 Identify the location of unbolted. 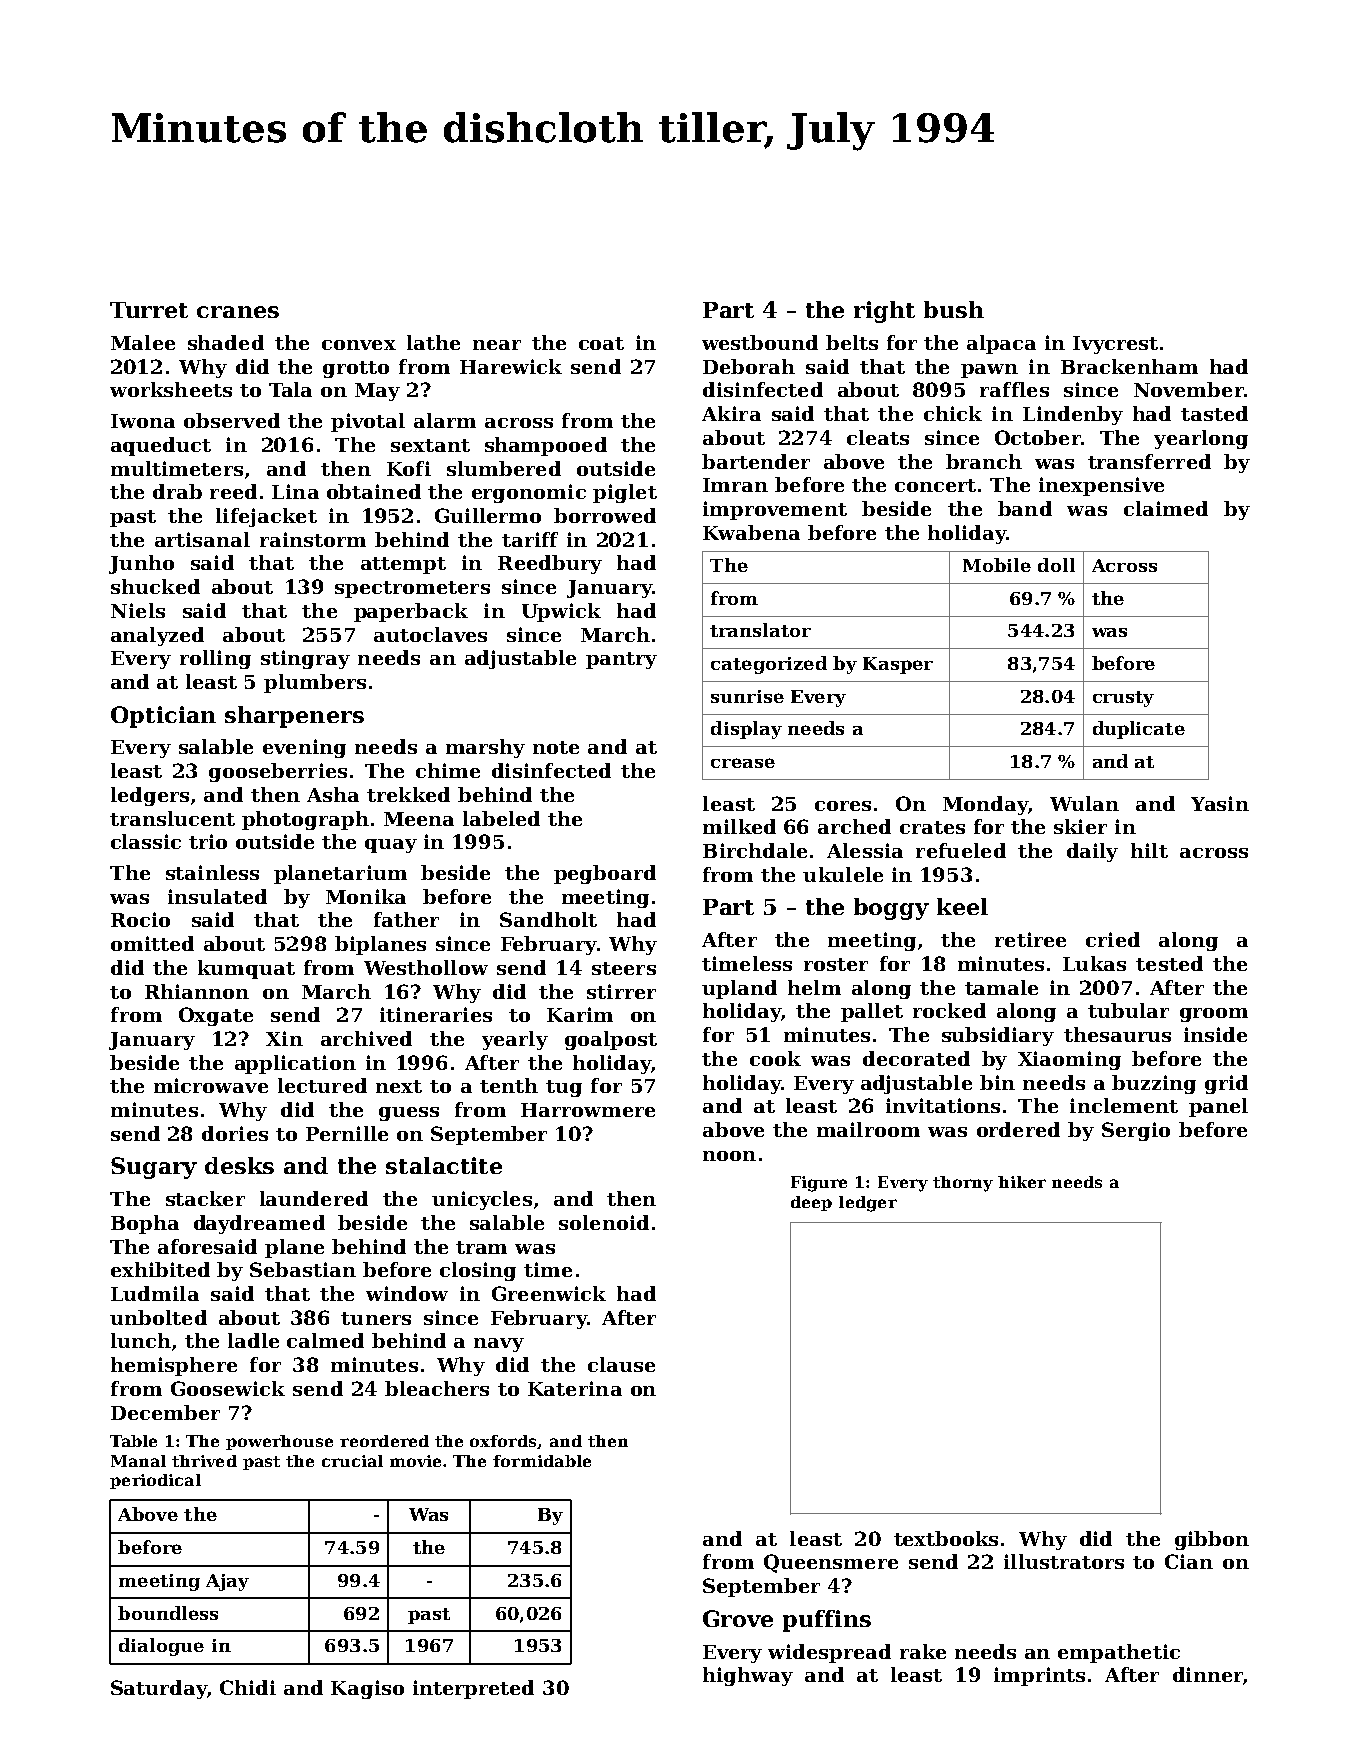
(158, 1317).
